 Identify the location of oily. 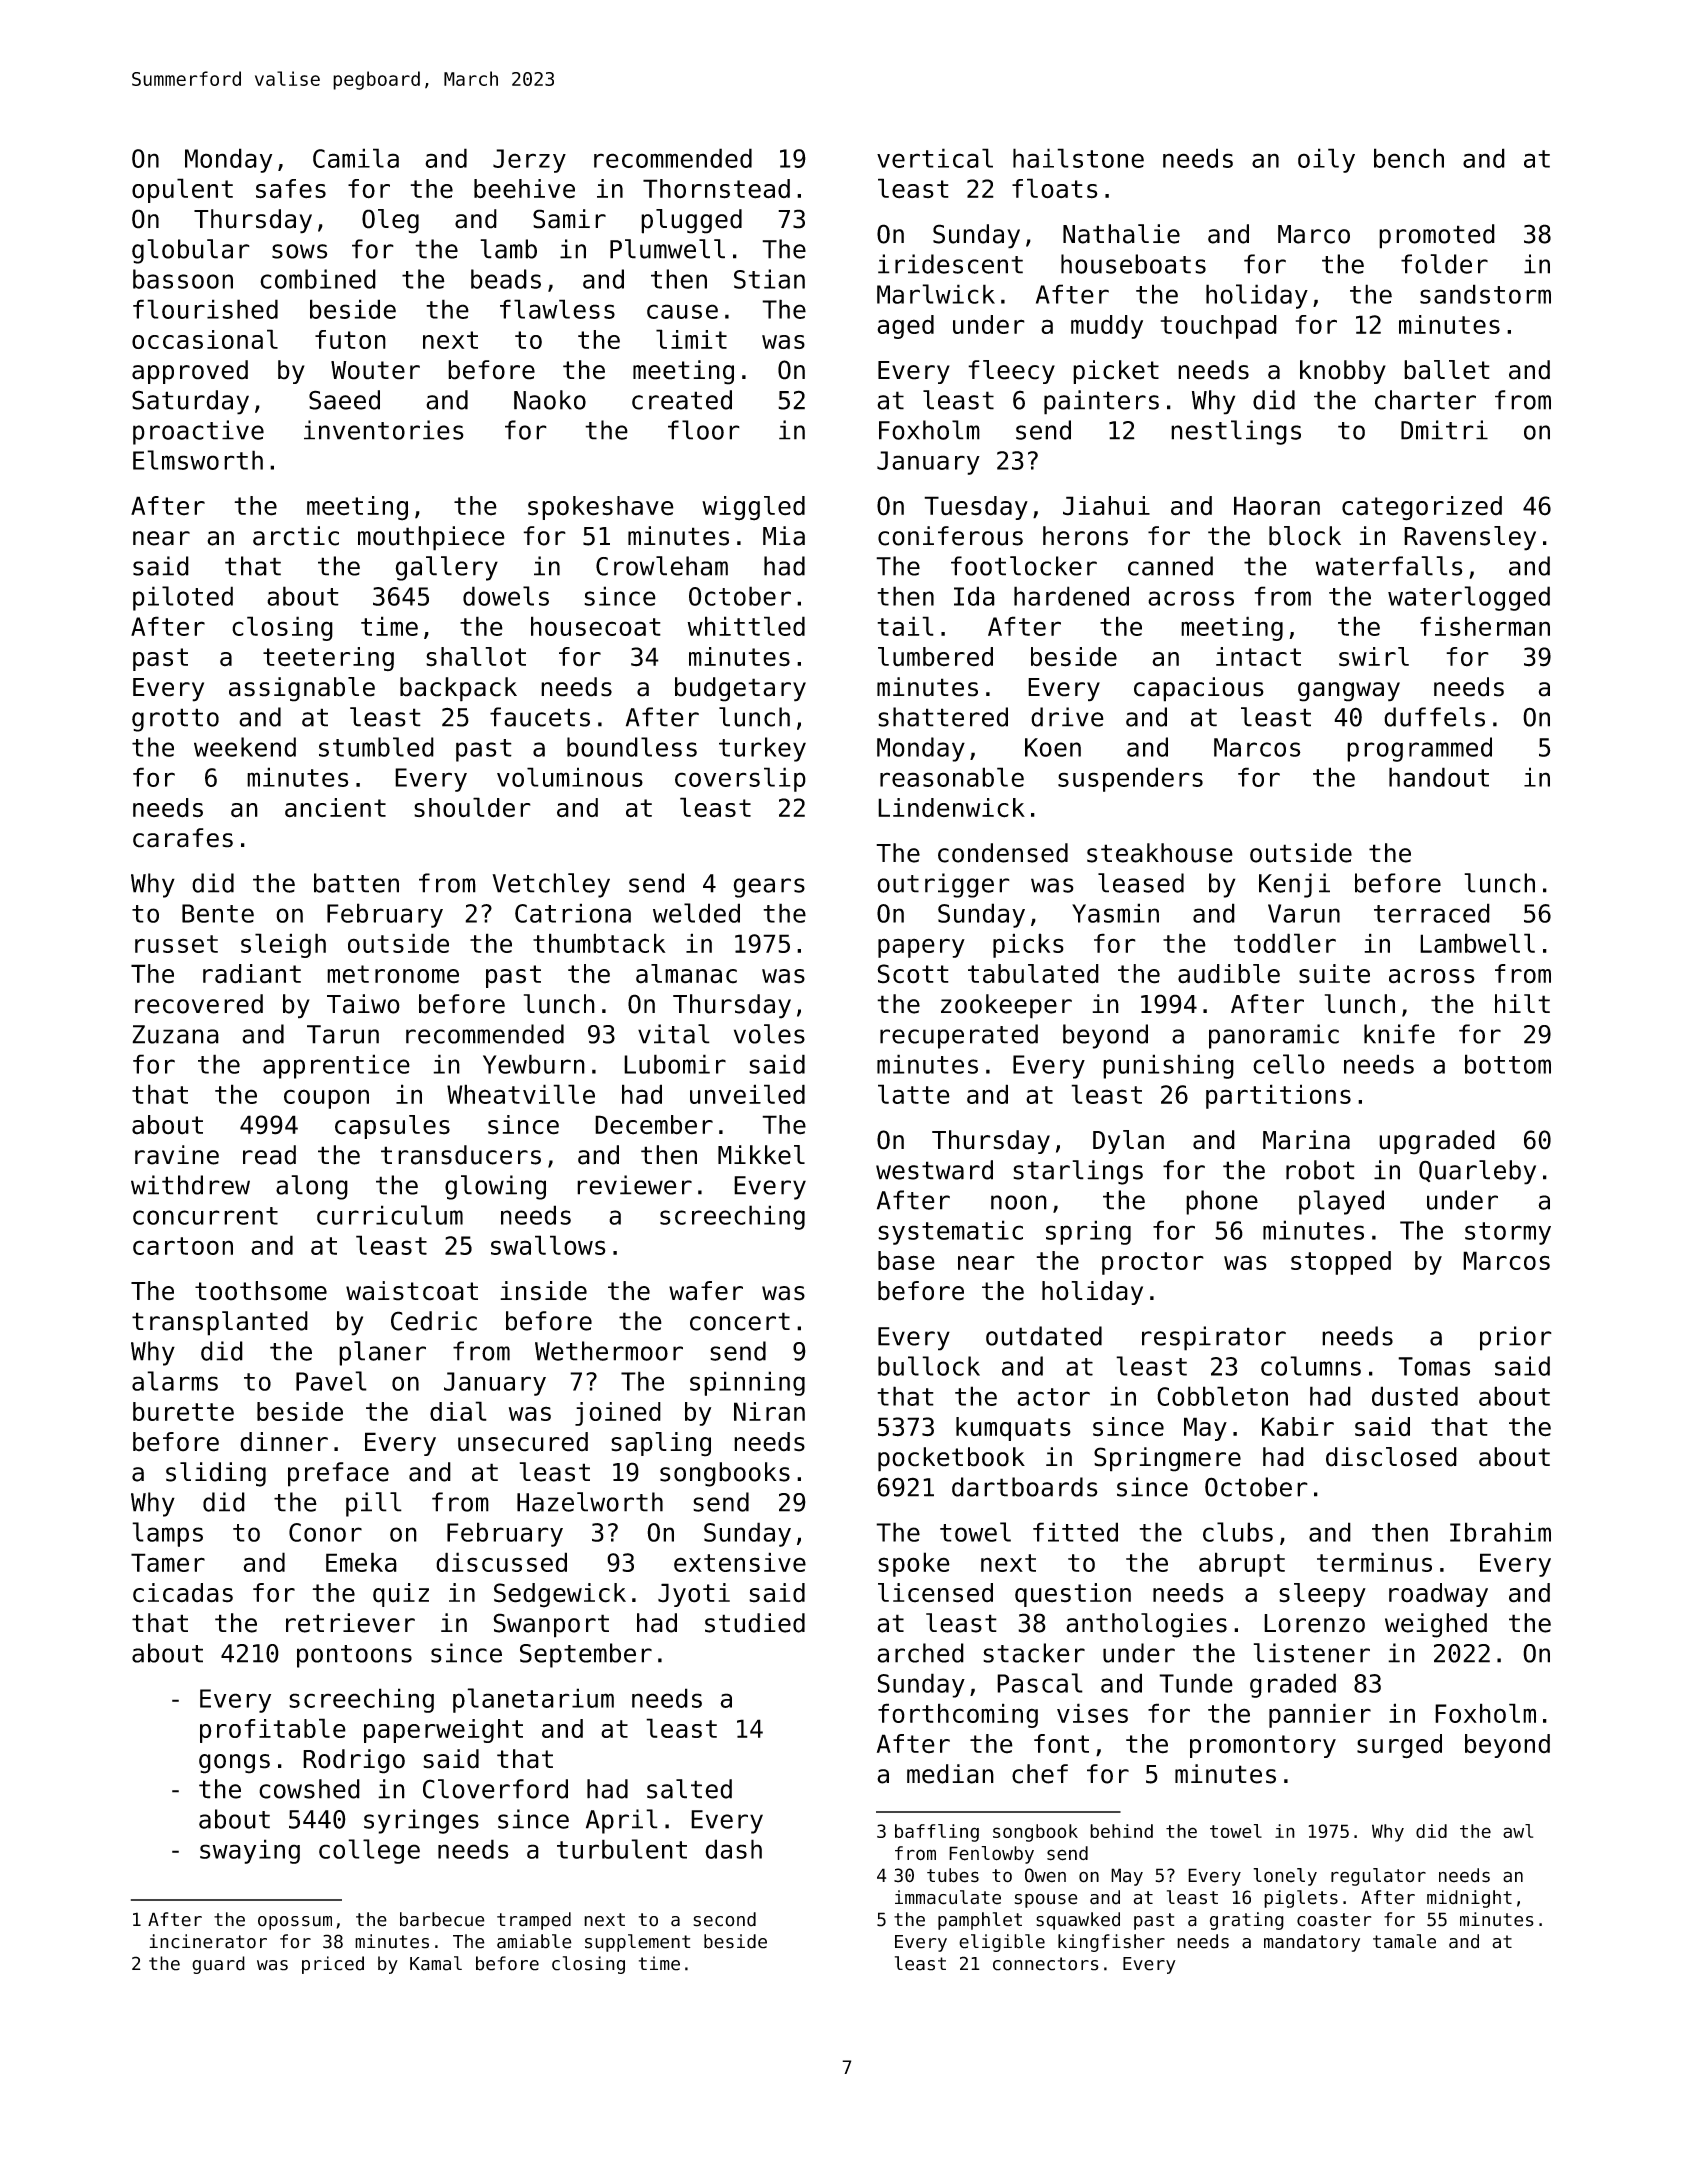
(1326, 160).
